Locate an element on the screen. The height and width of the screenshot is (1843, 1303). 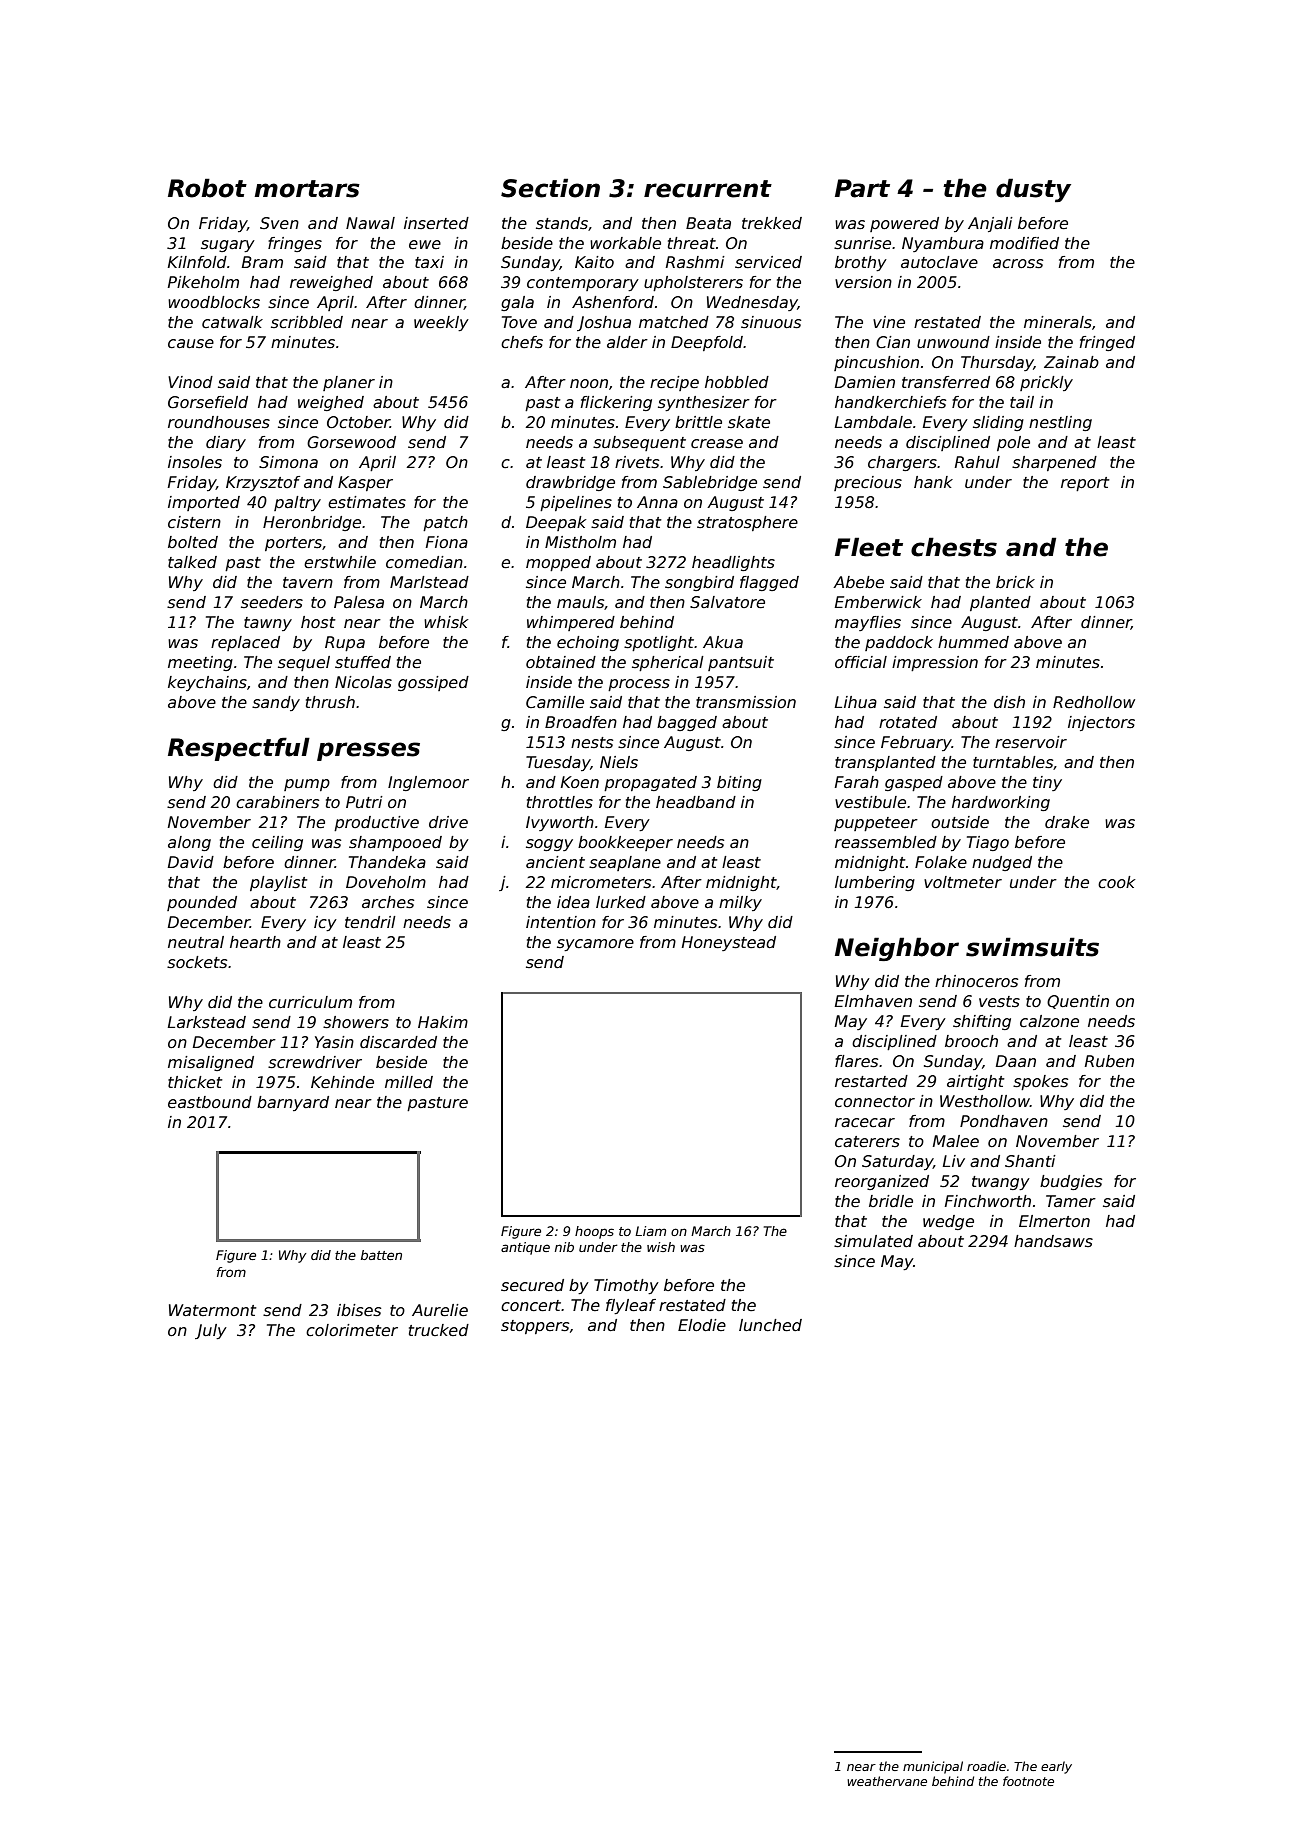
taxi is located at coordinates (429, 262).
